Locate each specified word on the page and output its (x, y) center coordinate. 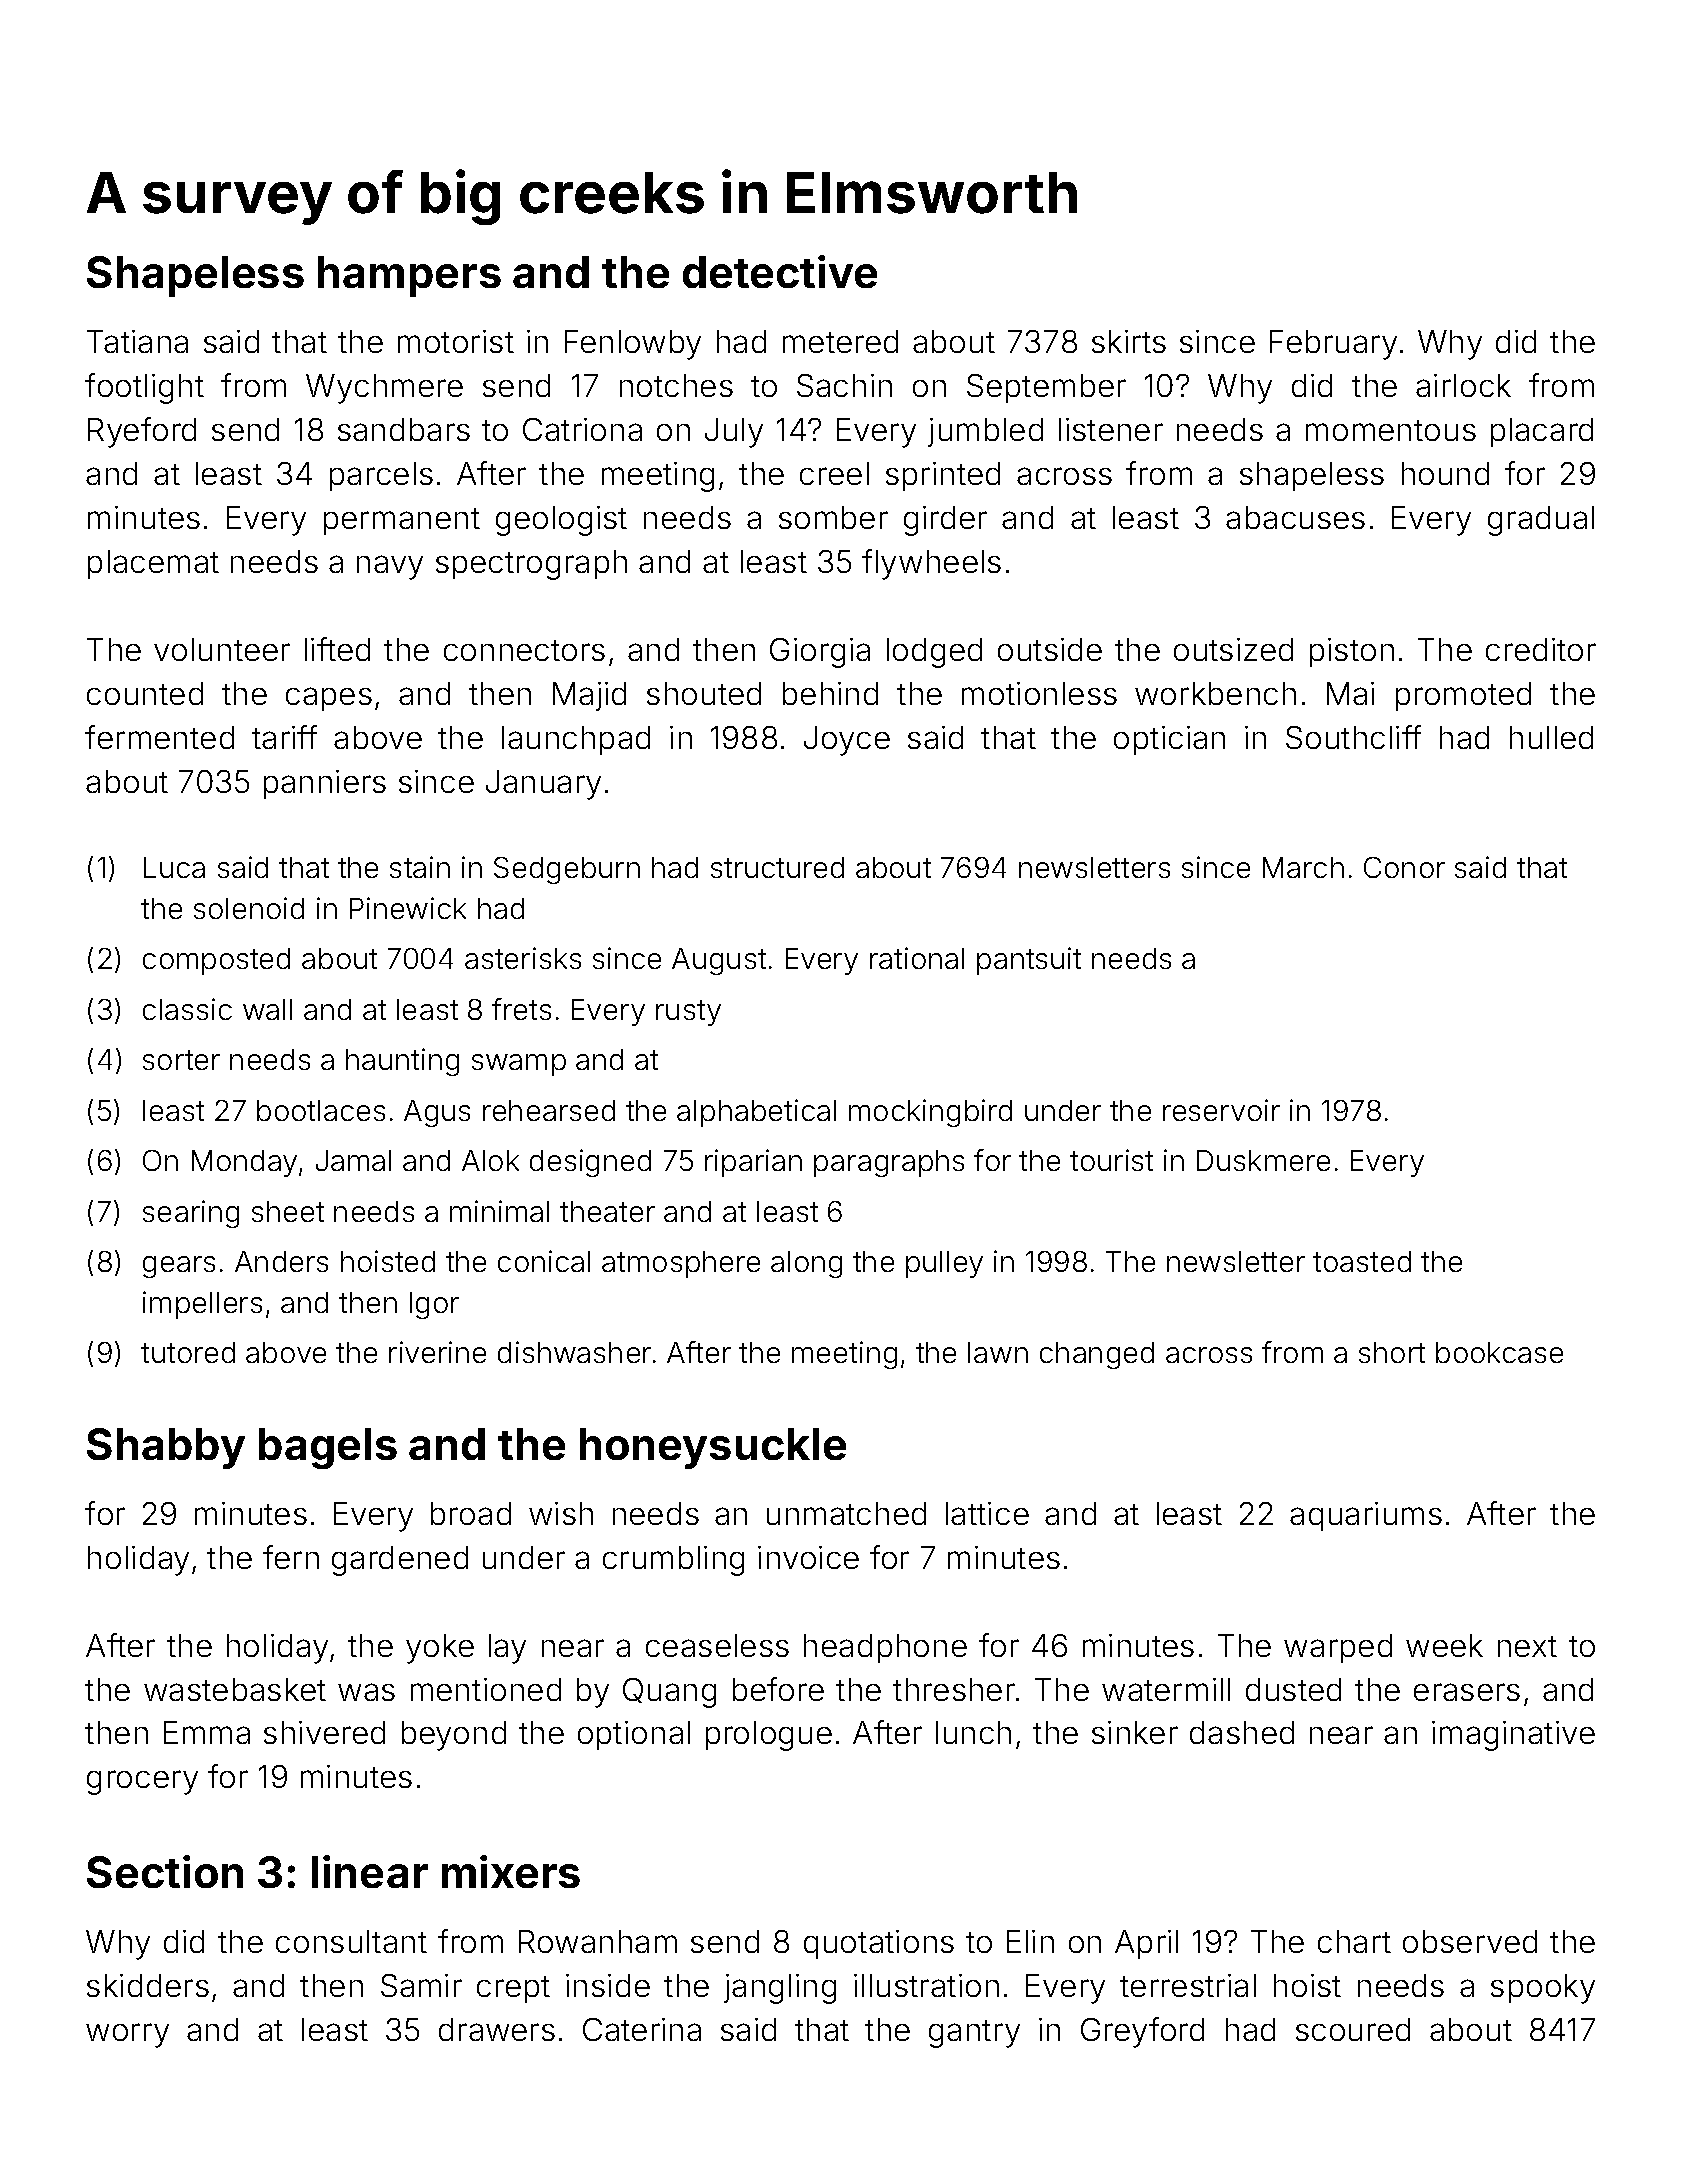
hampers (409, 276)
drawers (497, 2029)
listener (1111, 429)
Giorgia (820, 653)
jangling (780, 1989)
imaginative (1513, 1736)
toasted (1362, 1261)
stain (420, 867)
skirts (1129, 341)
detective (780, 271)
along (806, 1264)
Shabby (166, 1448)
